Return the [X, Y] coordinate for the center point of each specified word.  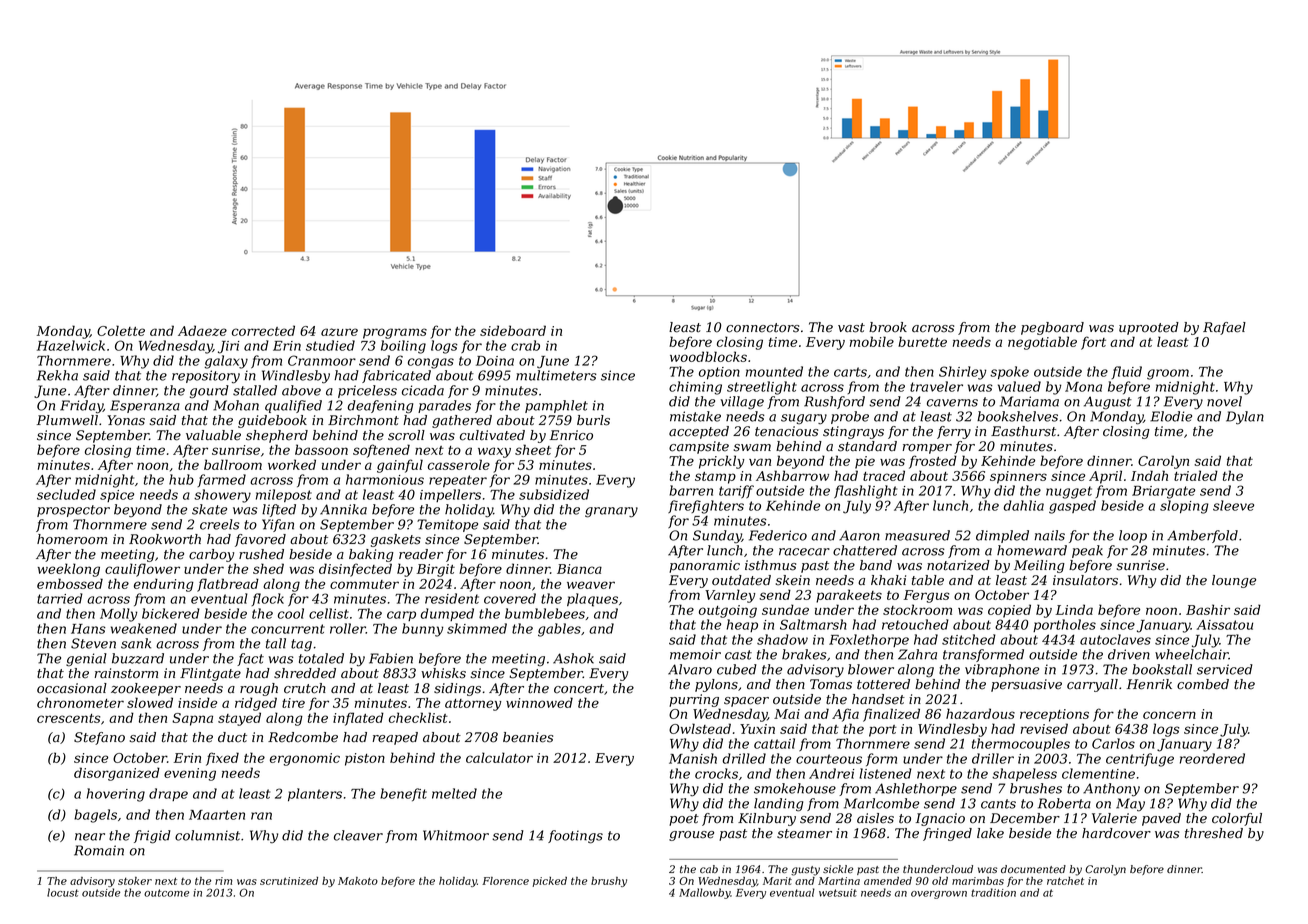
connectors [762, 328]
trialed [1196, 475]
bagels [95, 816]
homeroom [72, 539]
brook [888, 327]
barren [691, 490]
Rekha [57, 375]
